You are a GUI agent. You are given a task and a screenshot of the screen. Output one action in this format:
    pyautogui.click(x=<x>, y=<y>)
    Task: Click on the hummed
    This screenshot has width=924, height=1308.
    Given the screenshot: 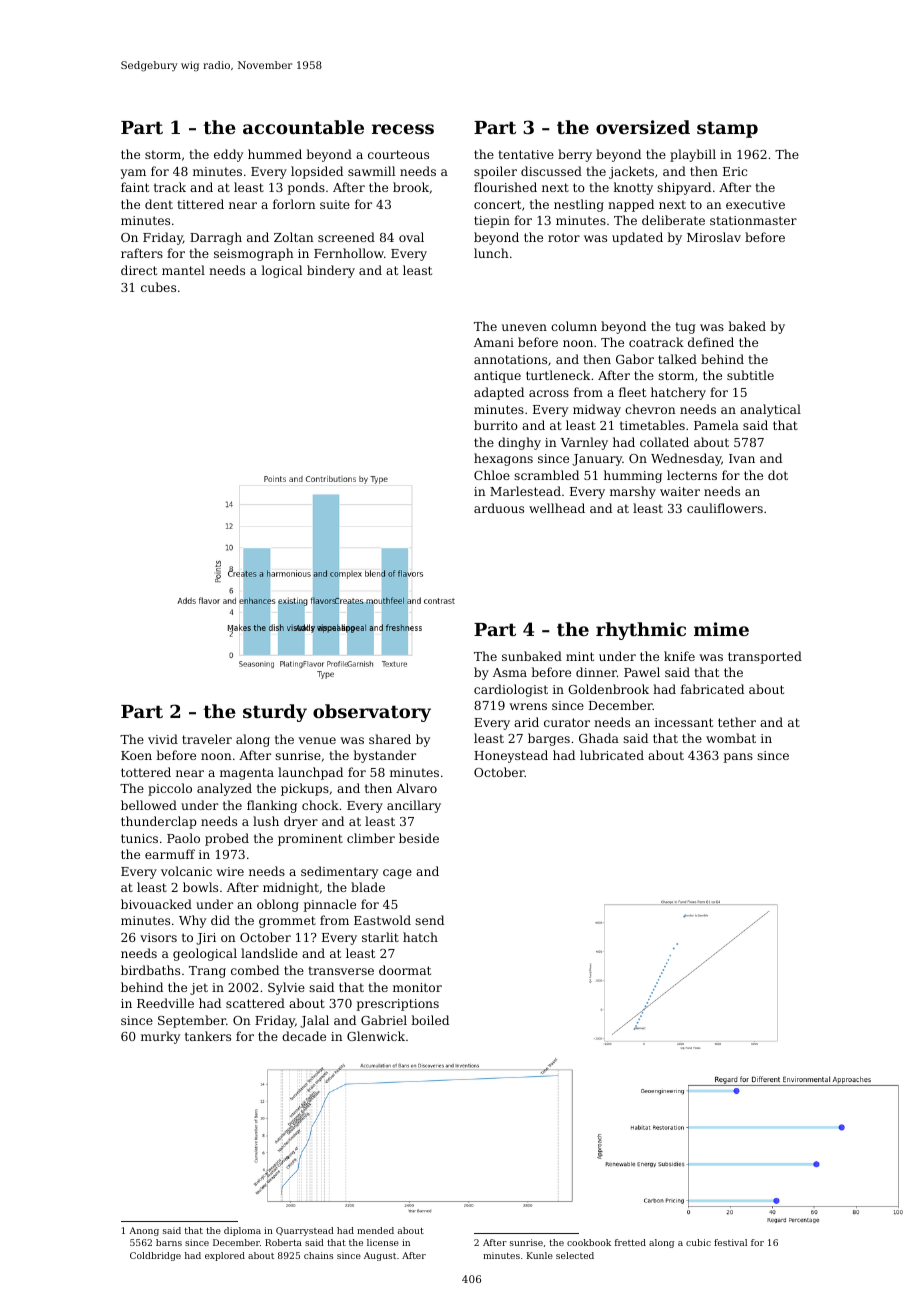 What is the action you would take?
    pyautogui.click(x=275, y=154)
